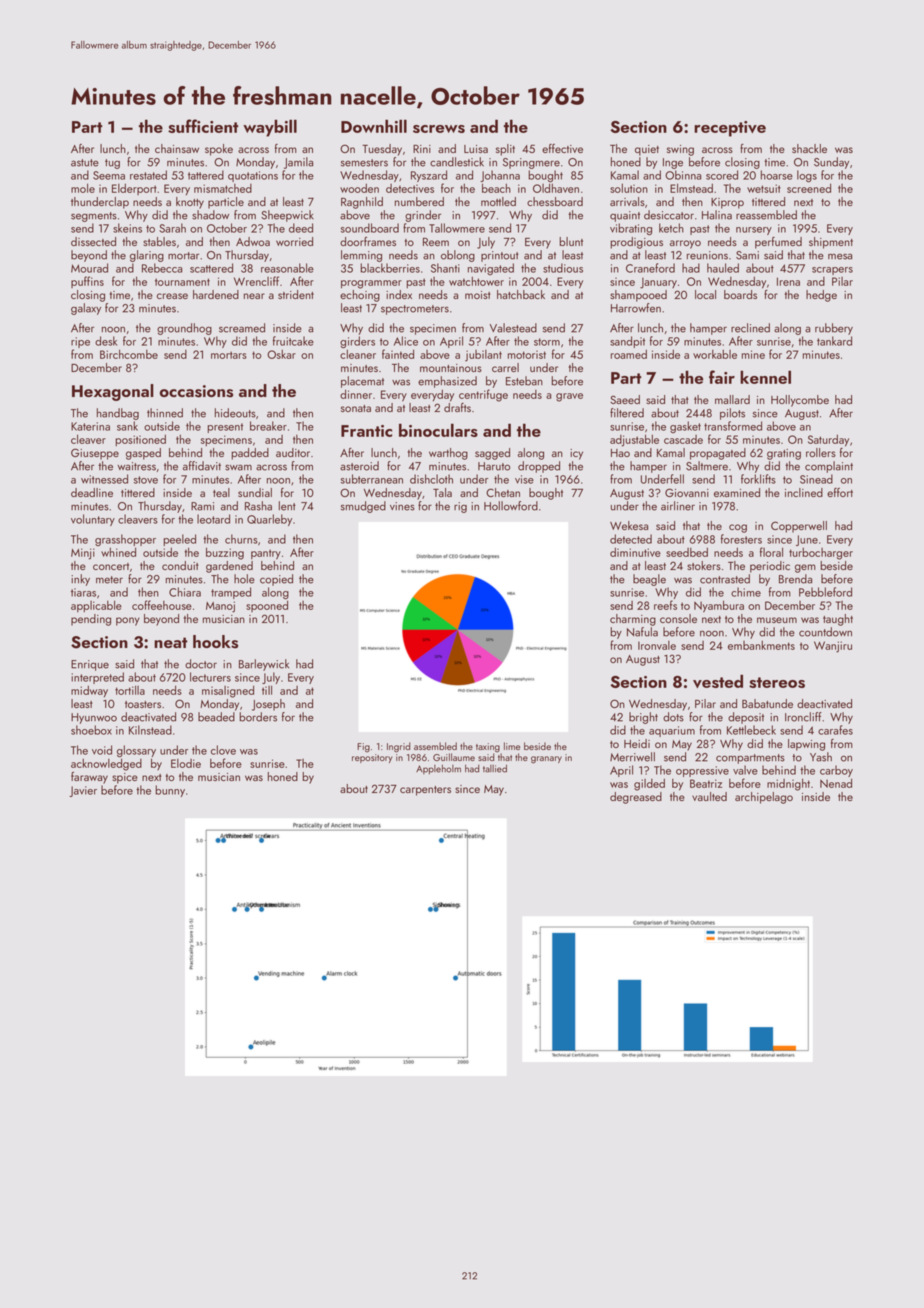 This screenshot has width=924, height=1308. Describe the element at coordinates (730, 129) in the screenshot. I see `receptive` at that location.
